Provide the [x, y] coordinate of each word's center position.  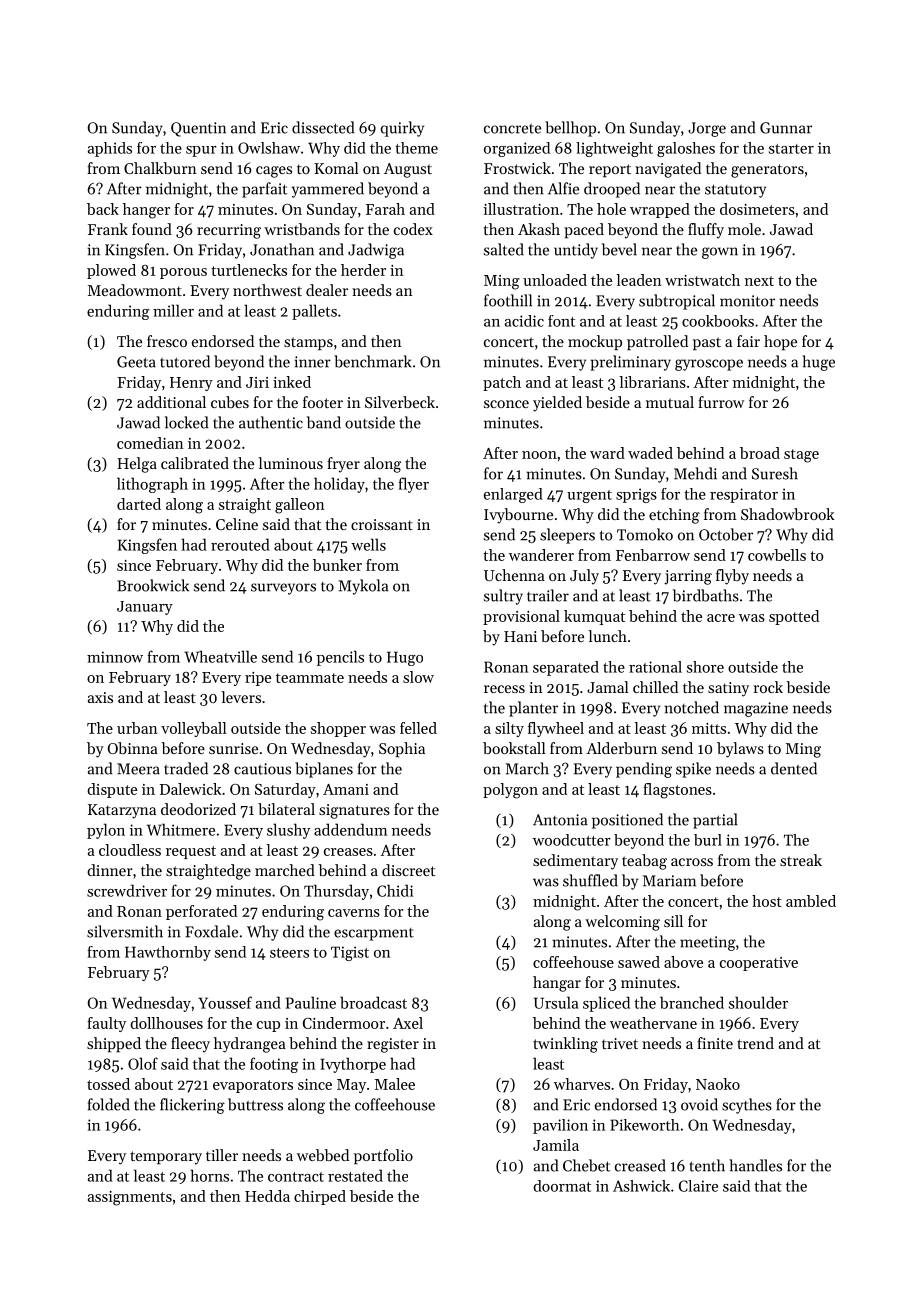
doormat [562, 1186]
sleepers [567, 536]
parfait [264, 190]
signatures [354, 811]
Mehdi [695, 473]
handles [755, 1165]
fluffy [706, 231]
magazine [756, 709]
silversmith [125, 931]
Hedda [267, 1196]
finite [715, 1043]
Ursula [556, 1002]
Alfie [563, 188]
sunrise [233, 748]
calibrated [195, 463]
